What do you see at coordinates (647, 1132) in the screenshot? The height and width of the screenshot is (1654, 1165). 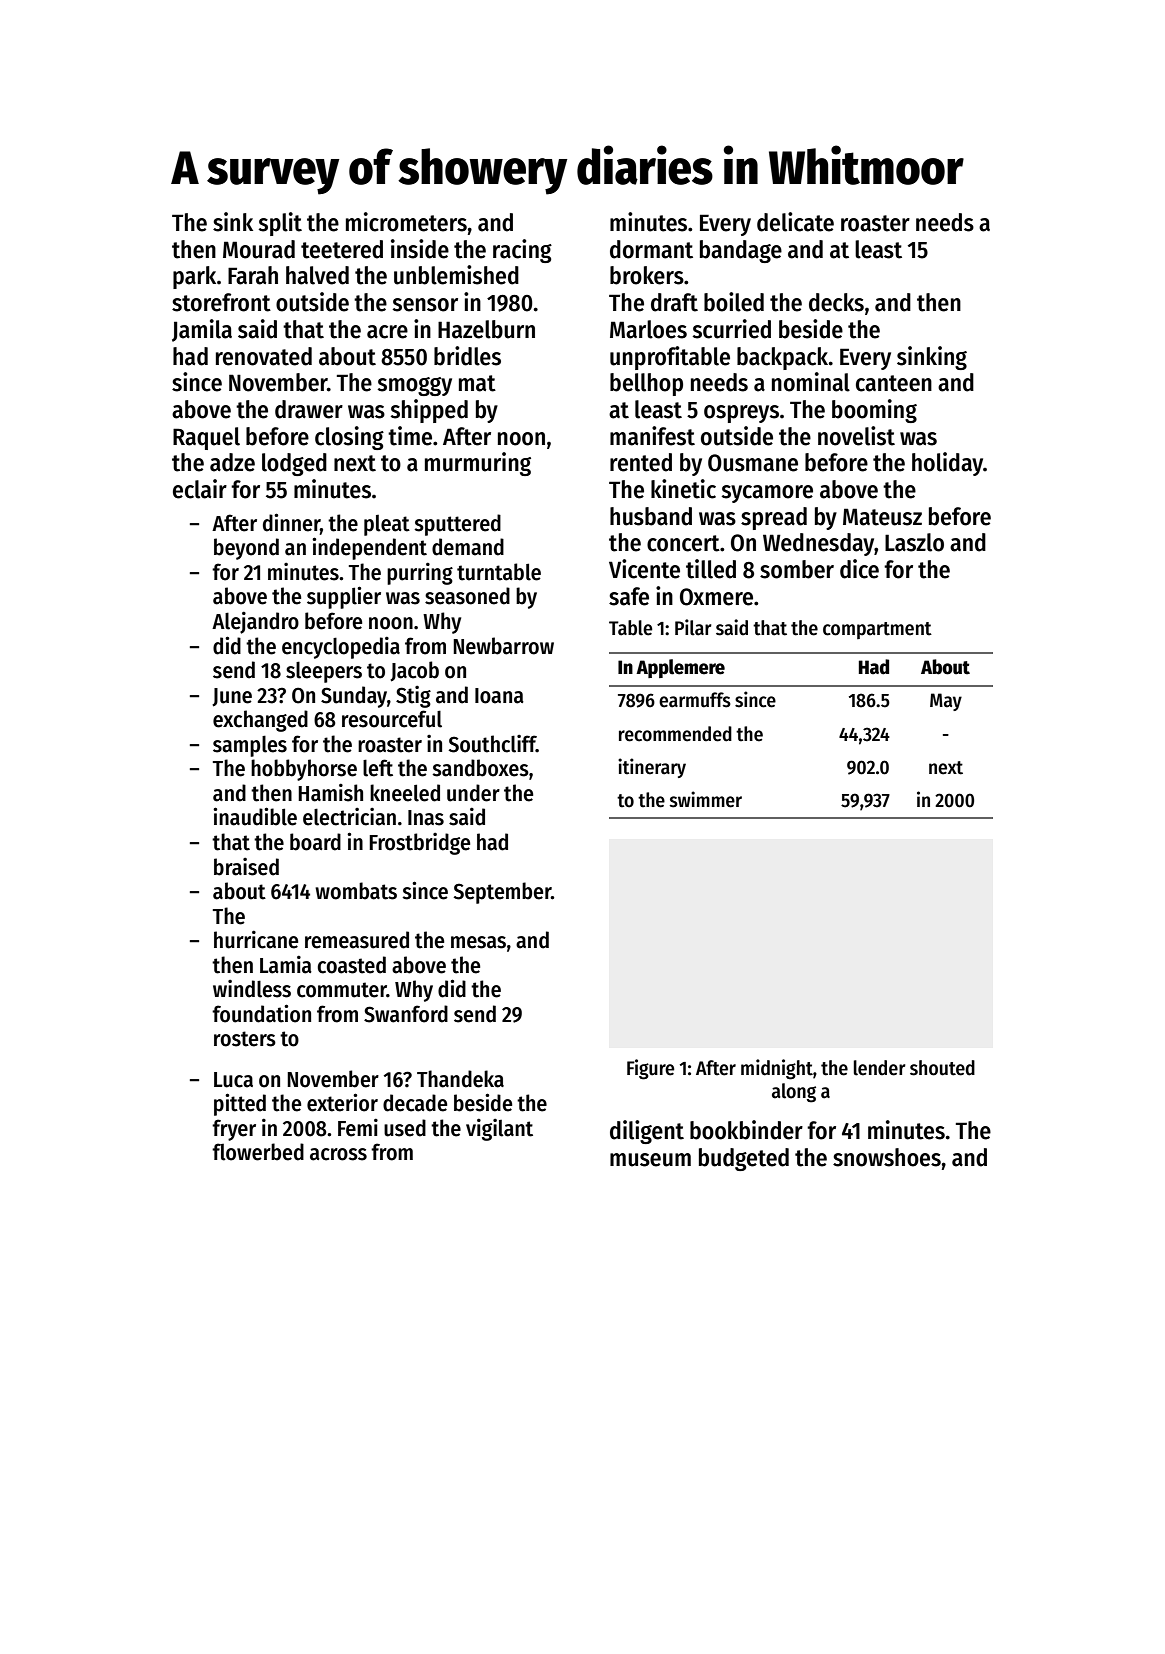 I see `diligent` at bounding box center [647, 1132].
